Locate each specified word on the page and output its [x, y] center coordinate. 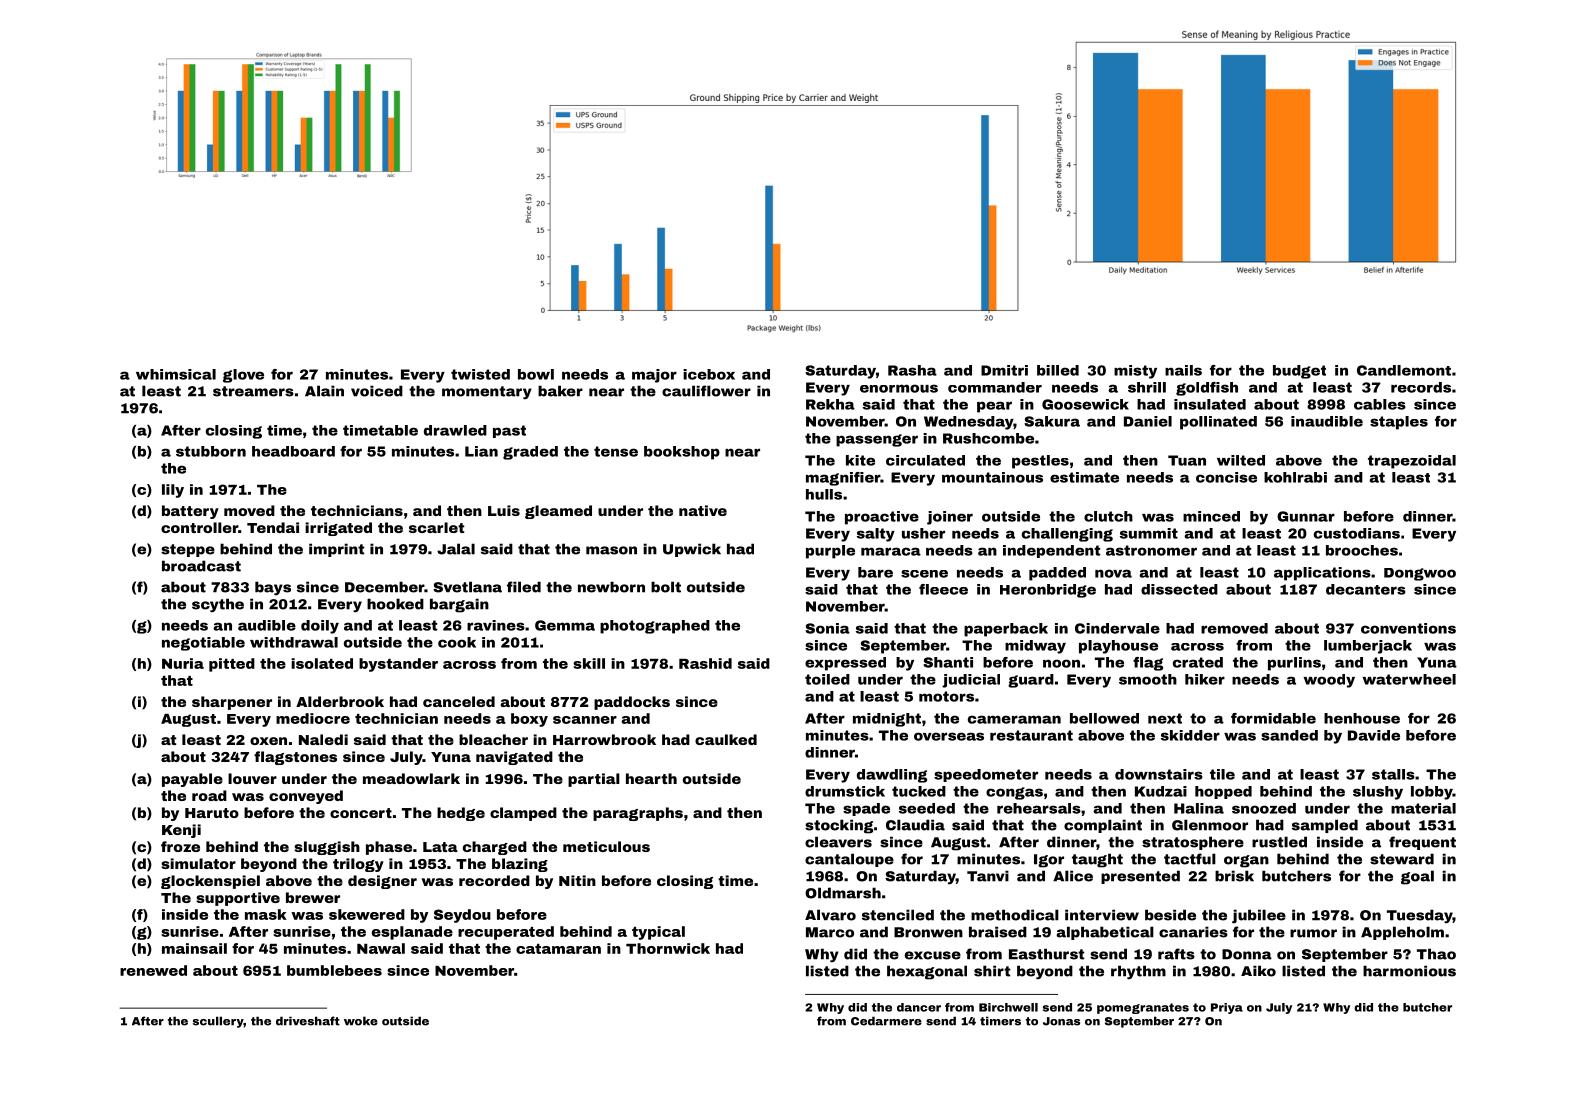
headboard [293, 451]
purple [830, 552]
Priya [1227, 1008]
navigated [514, 758]
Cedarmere [886, 1021]
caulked [726, 739]
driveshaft [308, 1021]
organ [1246, 861]
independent [1051, 551]
